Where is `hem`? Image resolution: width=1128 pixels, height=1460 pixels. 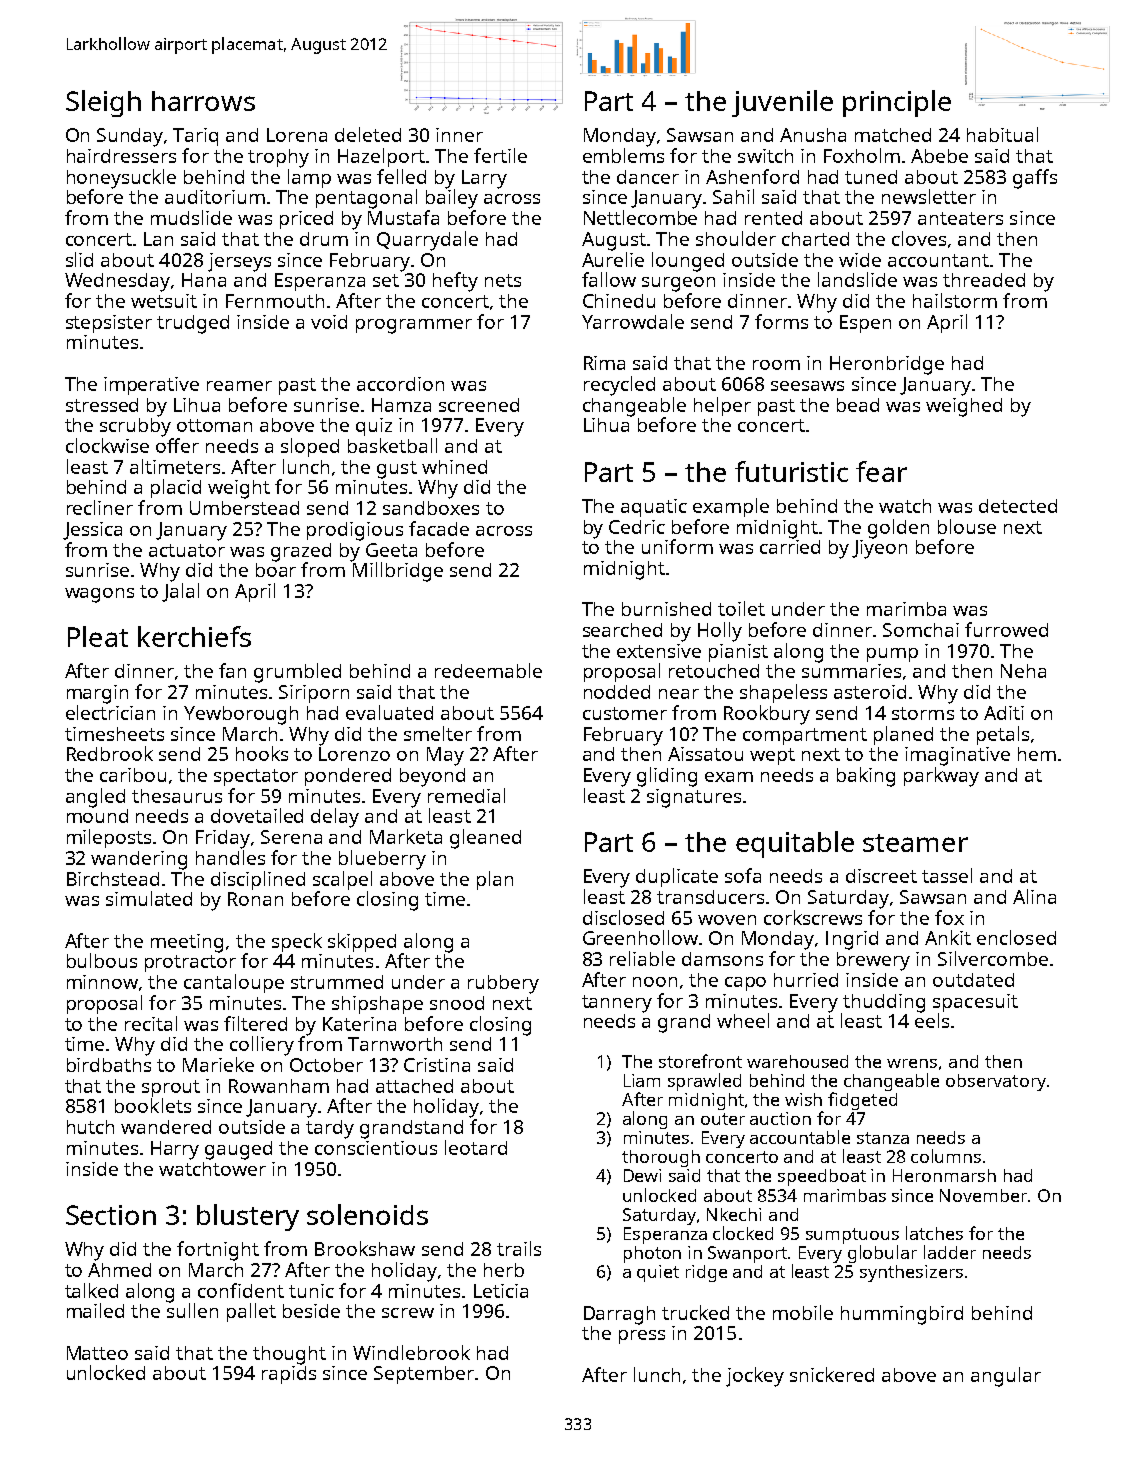 hem is located at coordinates (1037, 754).
